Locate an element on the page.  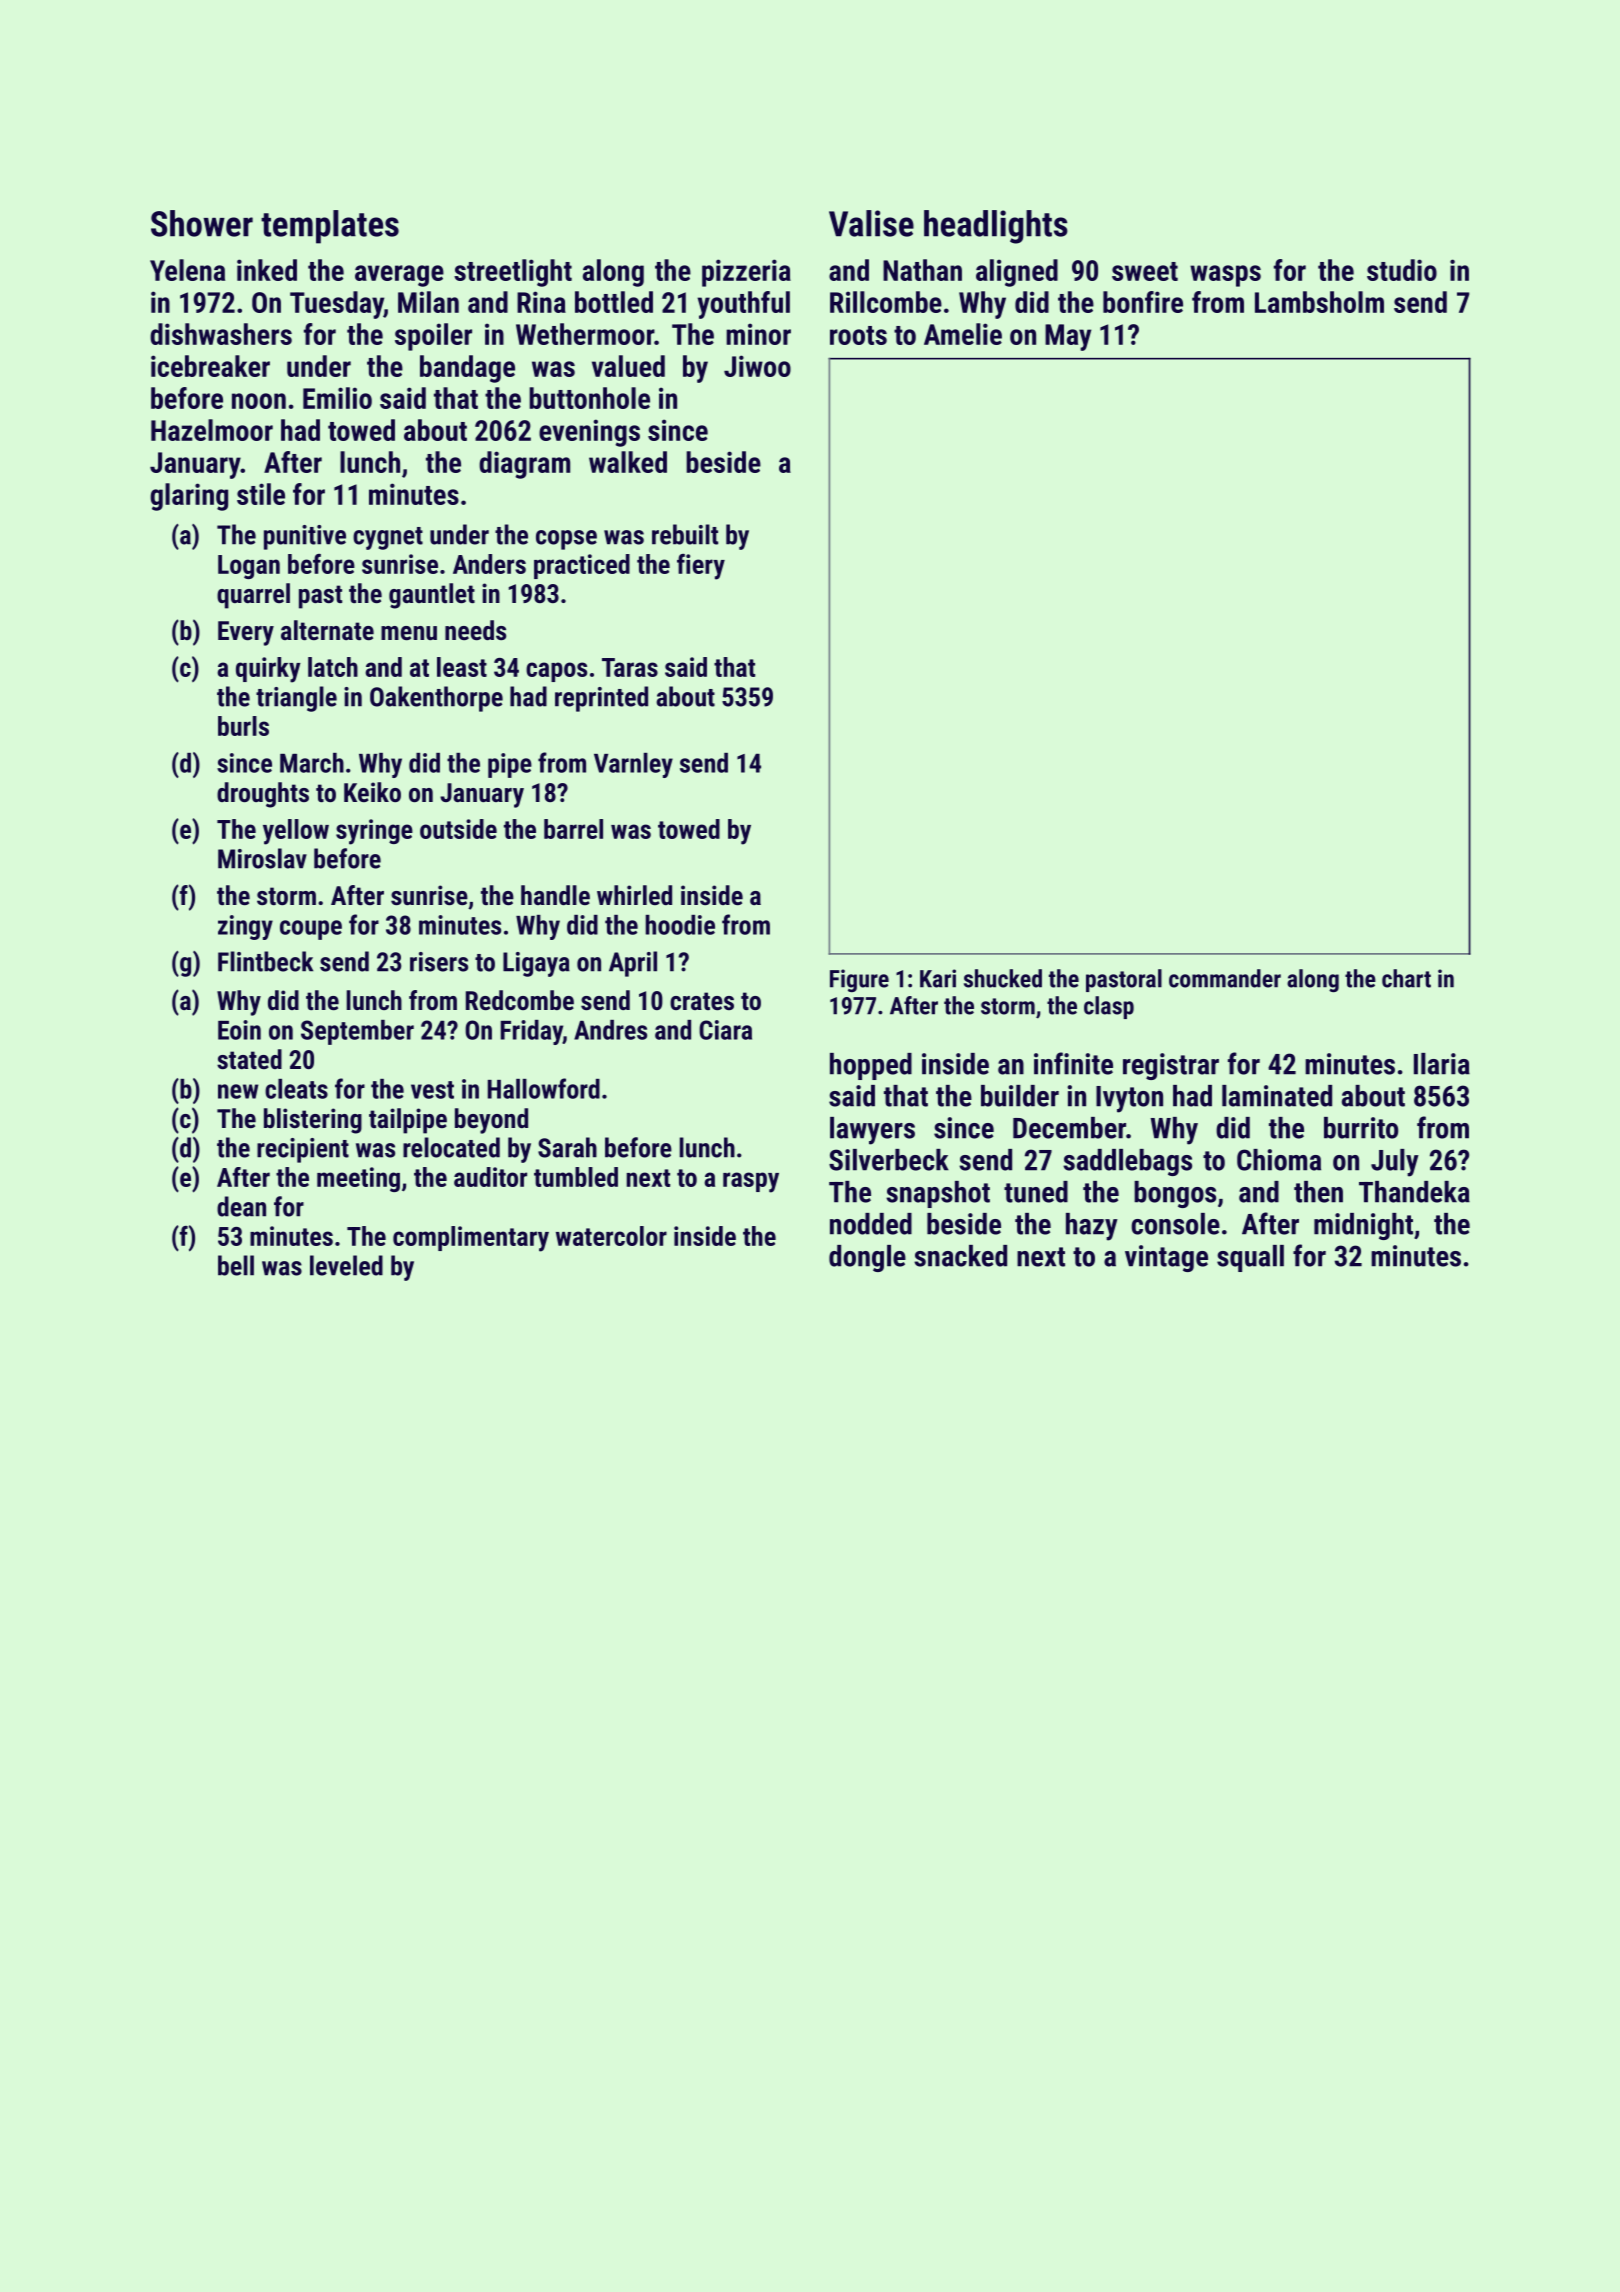
cygnet is located at coordinates (388, 538).
